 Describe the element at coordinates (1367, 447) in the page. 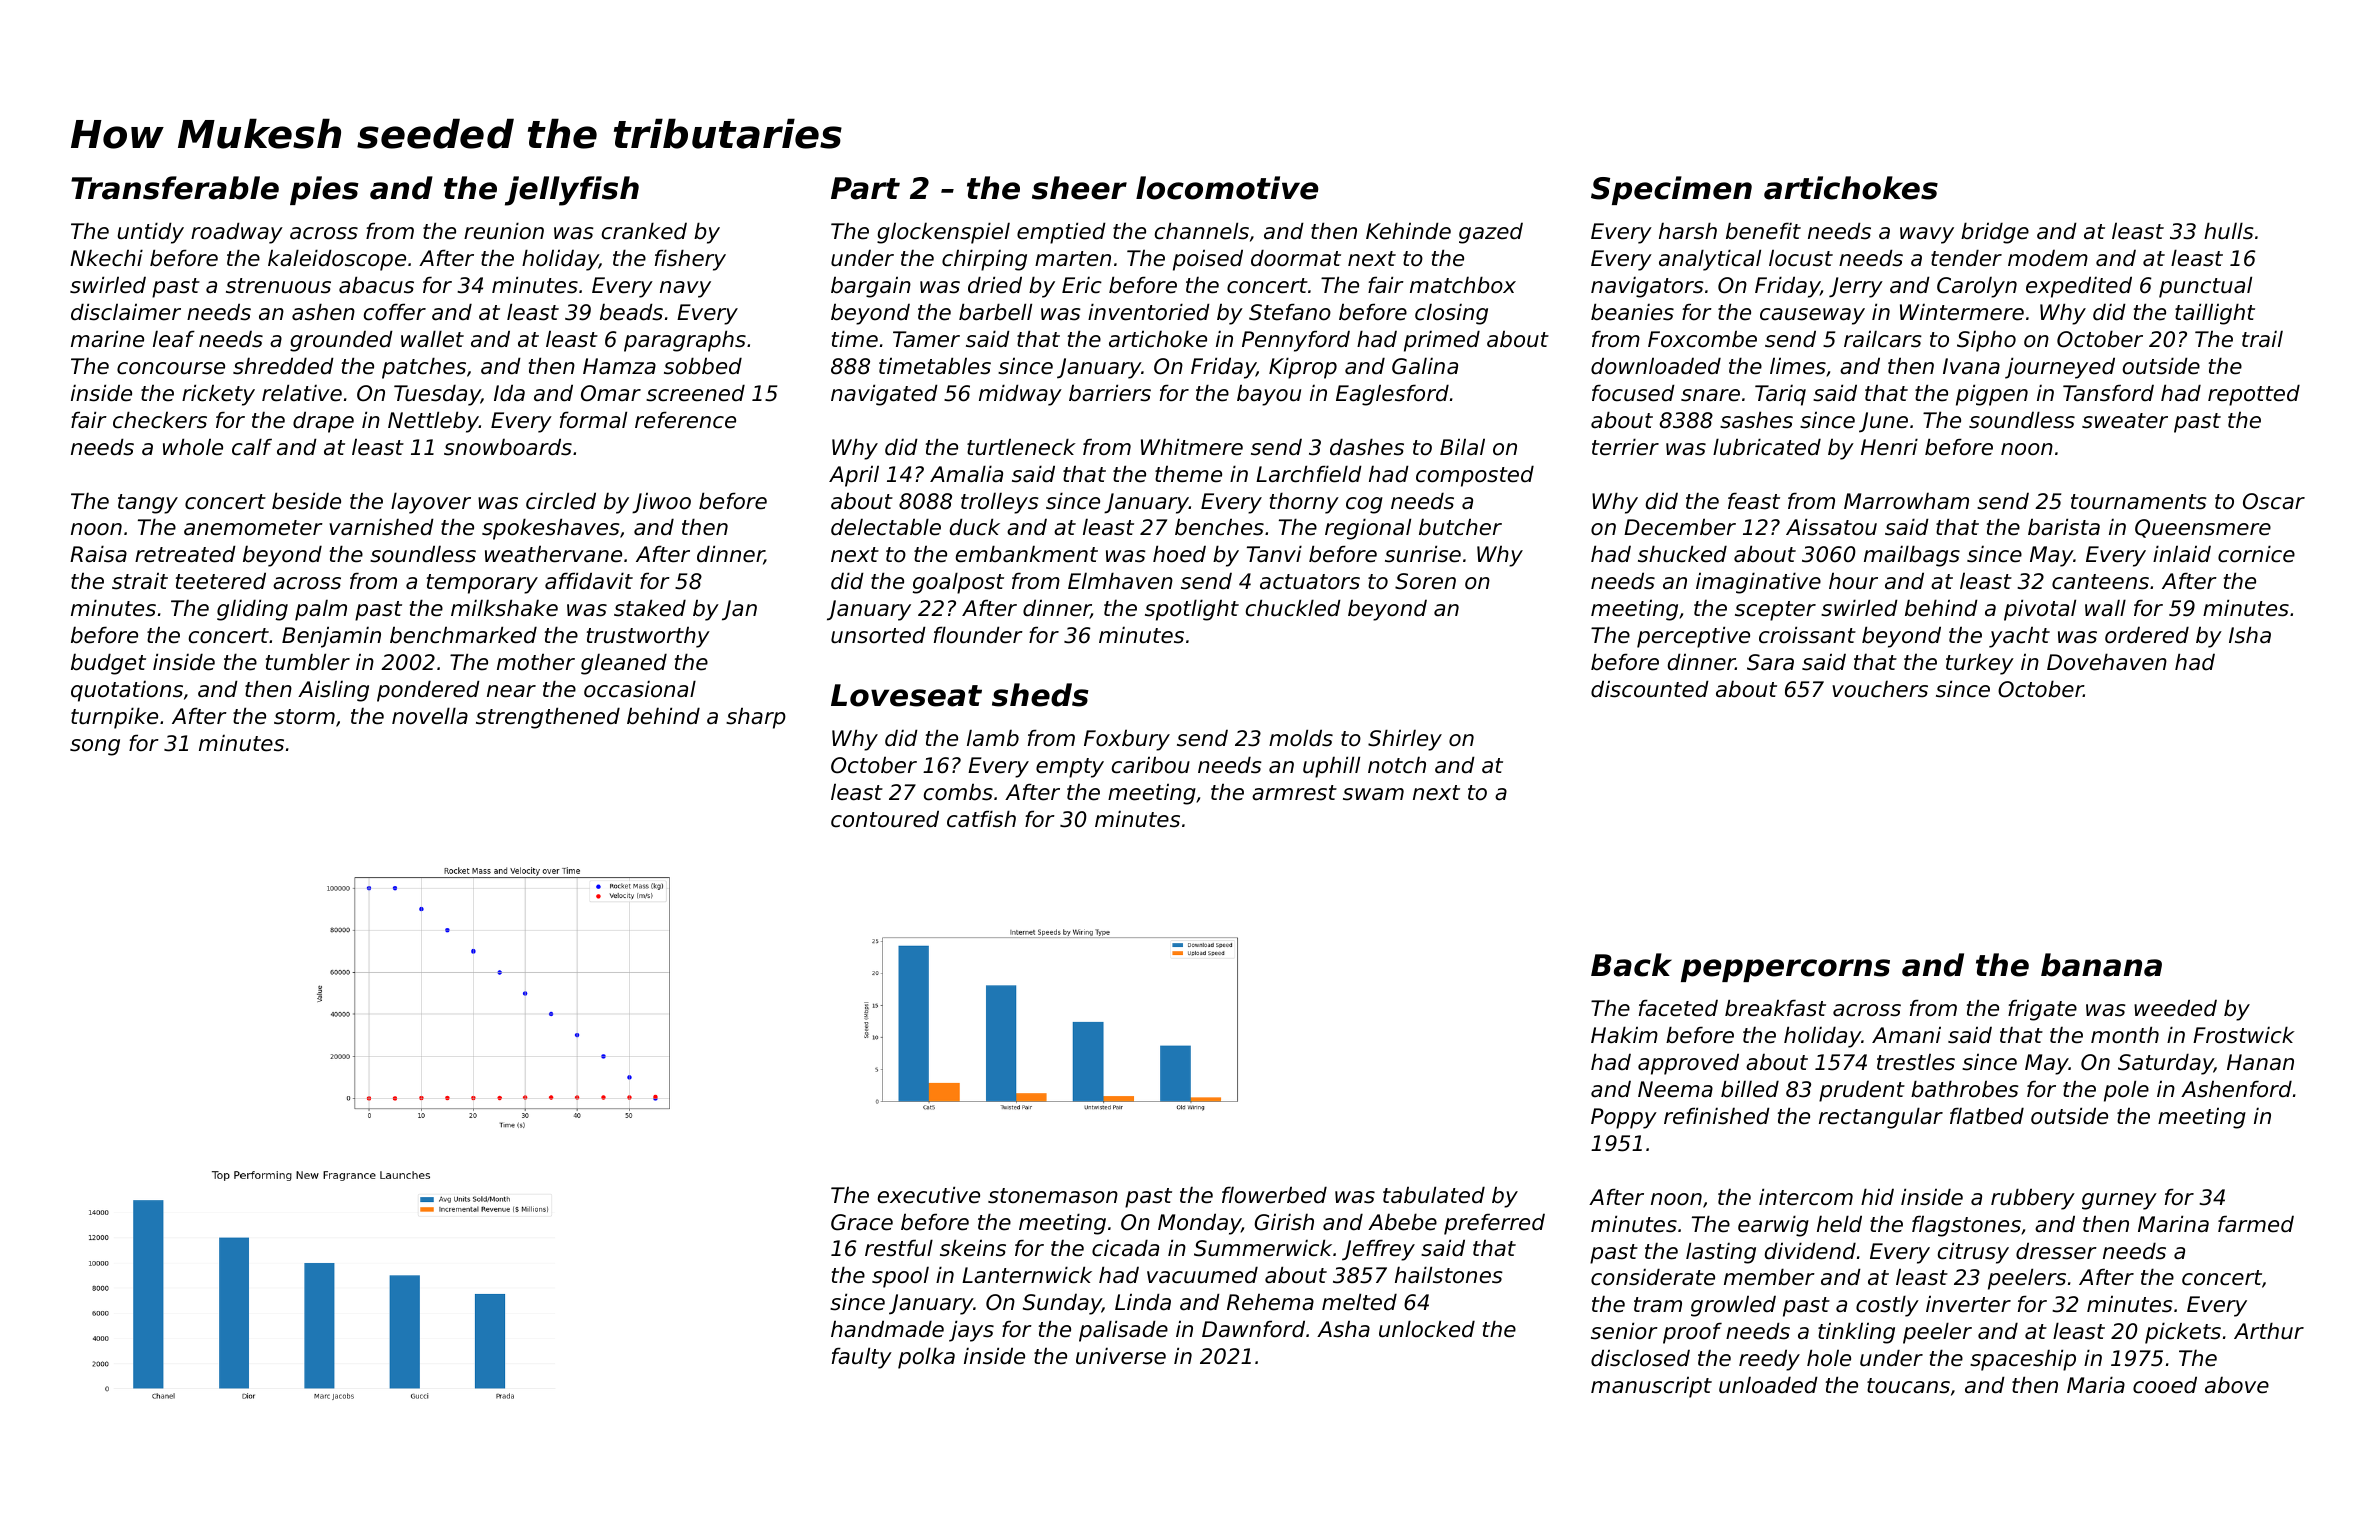

I see `dashes` at that location.
